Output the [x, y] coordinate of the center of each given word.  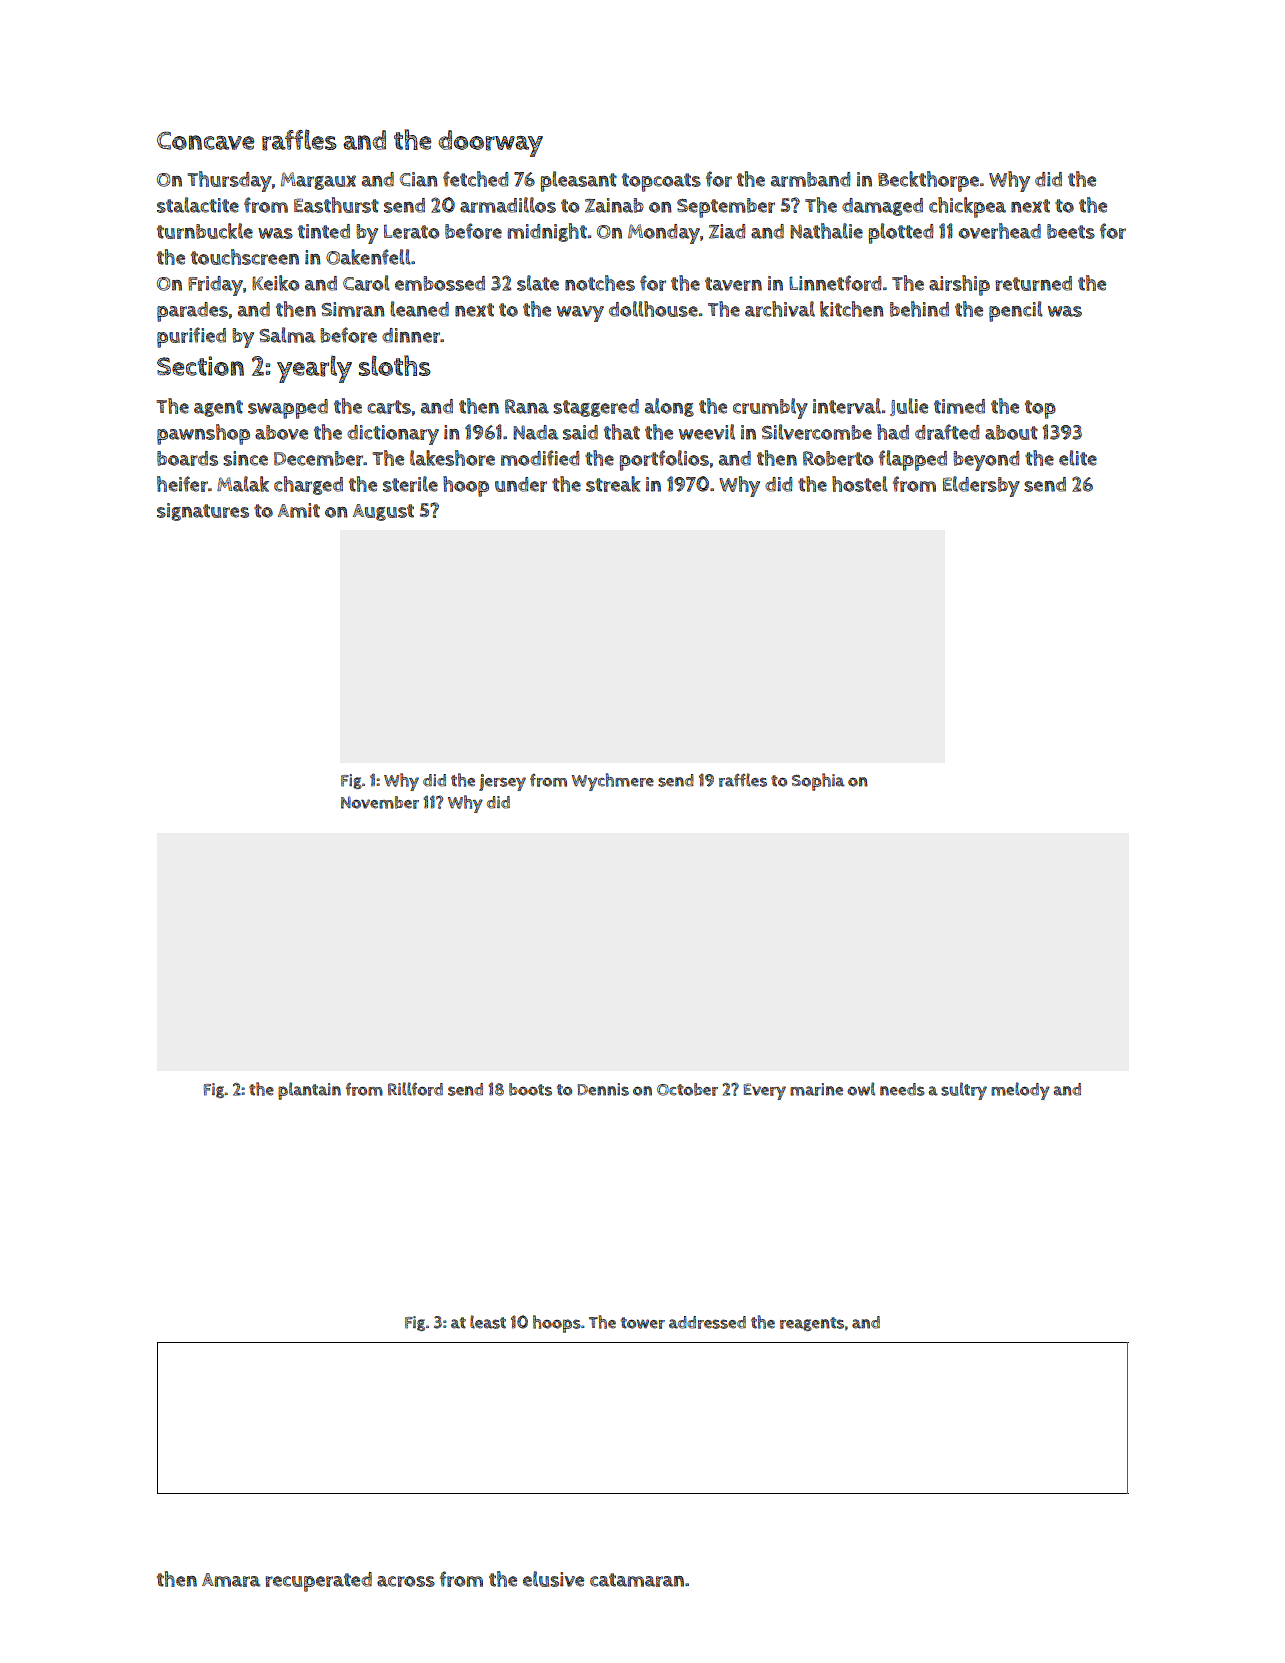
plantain [309, 1091]
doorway [490, 143]
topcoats [661, 182]
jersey [502, 782]
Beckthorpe [928, 181]
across [406, 1581]
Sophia [818, 782]
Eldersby [981, 486]
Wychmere [613, 782]
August [383, 512]
